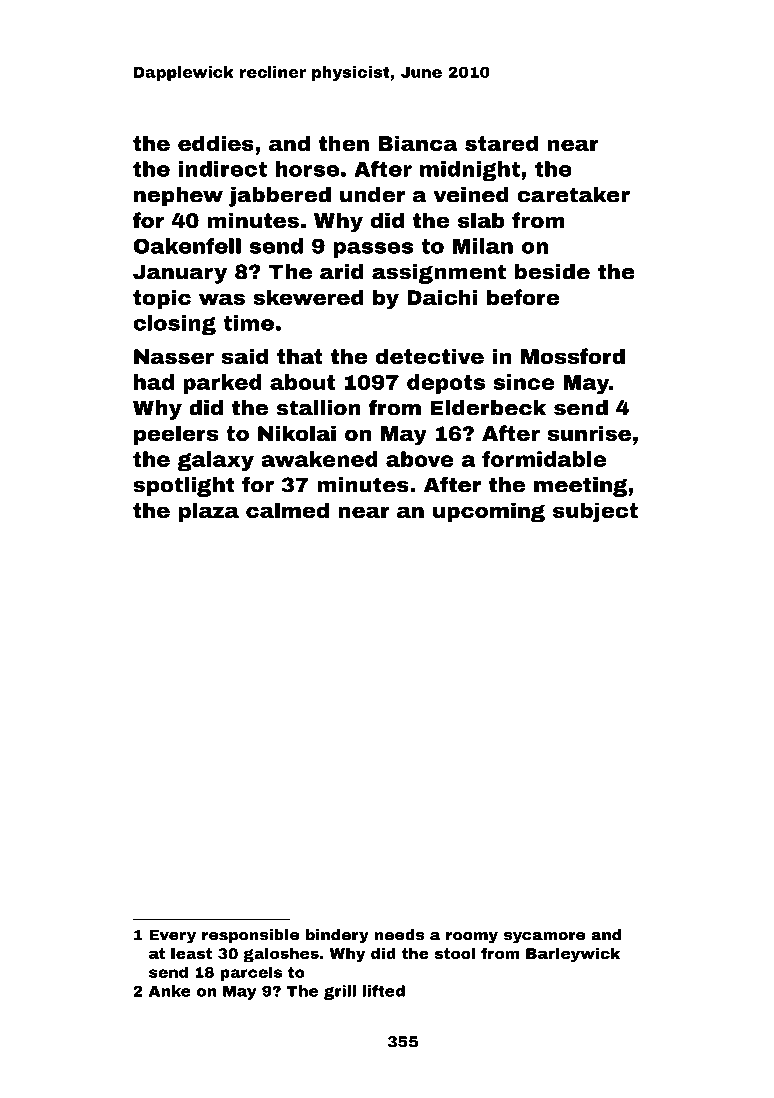 Image resolution: width=774 pixels, height=1098 pixels. I want to click on caretaker, so click(573, 195).
